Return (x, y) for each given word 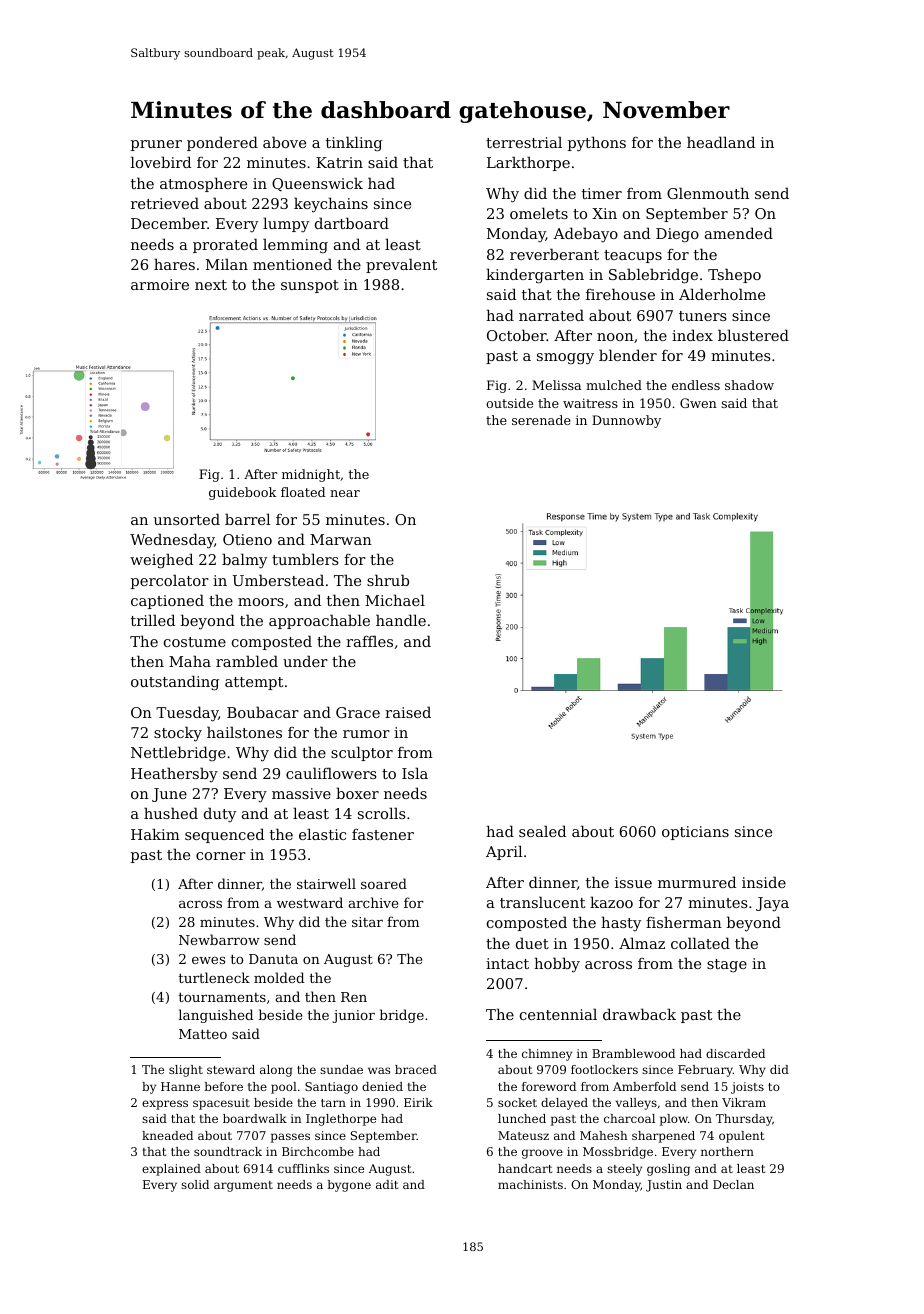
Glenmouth (708, 193)
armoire (160, 284)
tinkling (354, 144)
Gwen (698, 403)
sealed (542, 831)
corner (221, 856)
